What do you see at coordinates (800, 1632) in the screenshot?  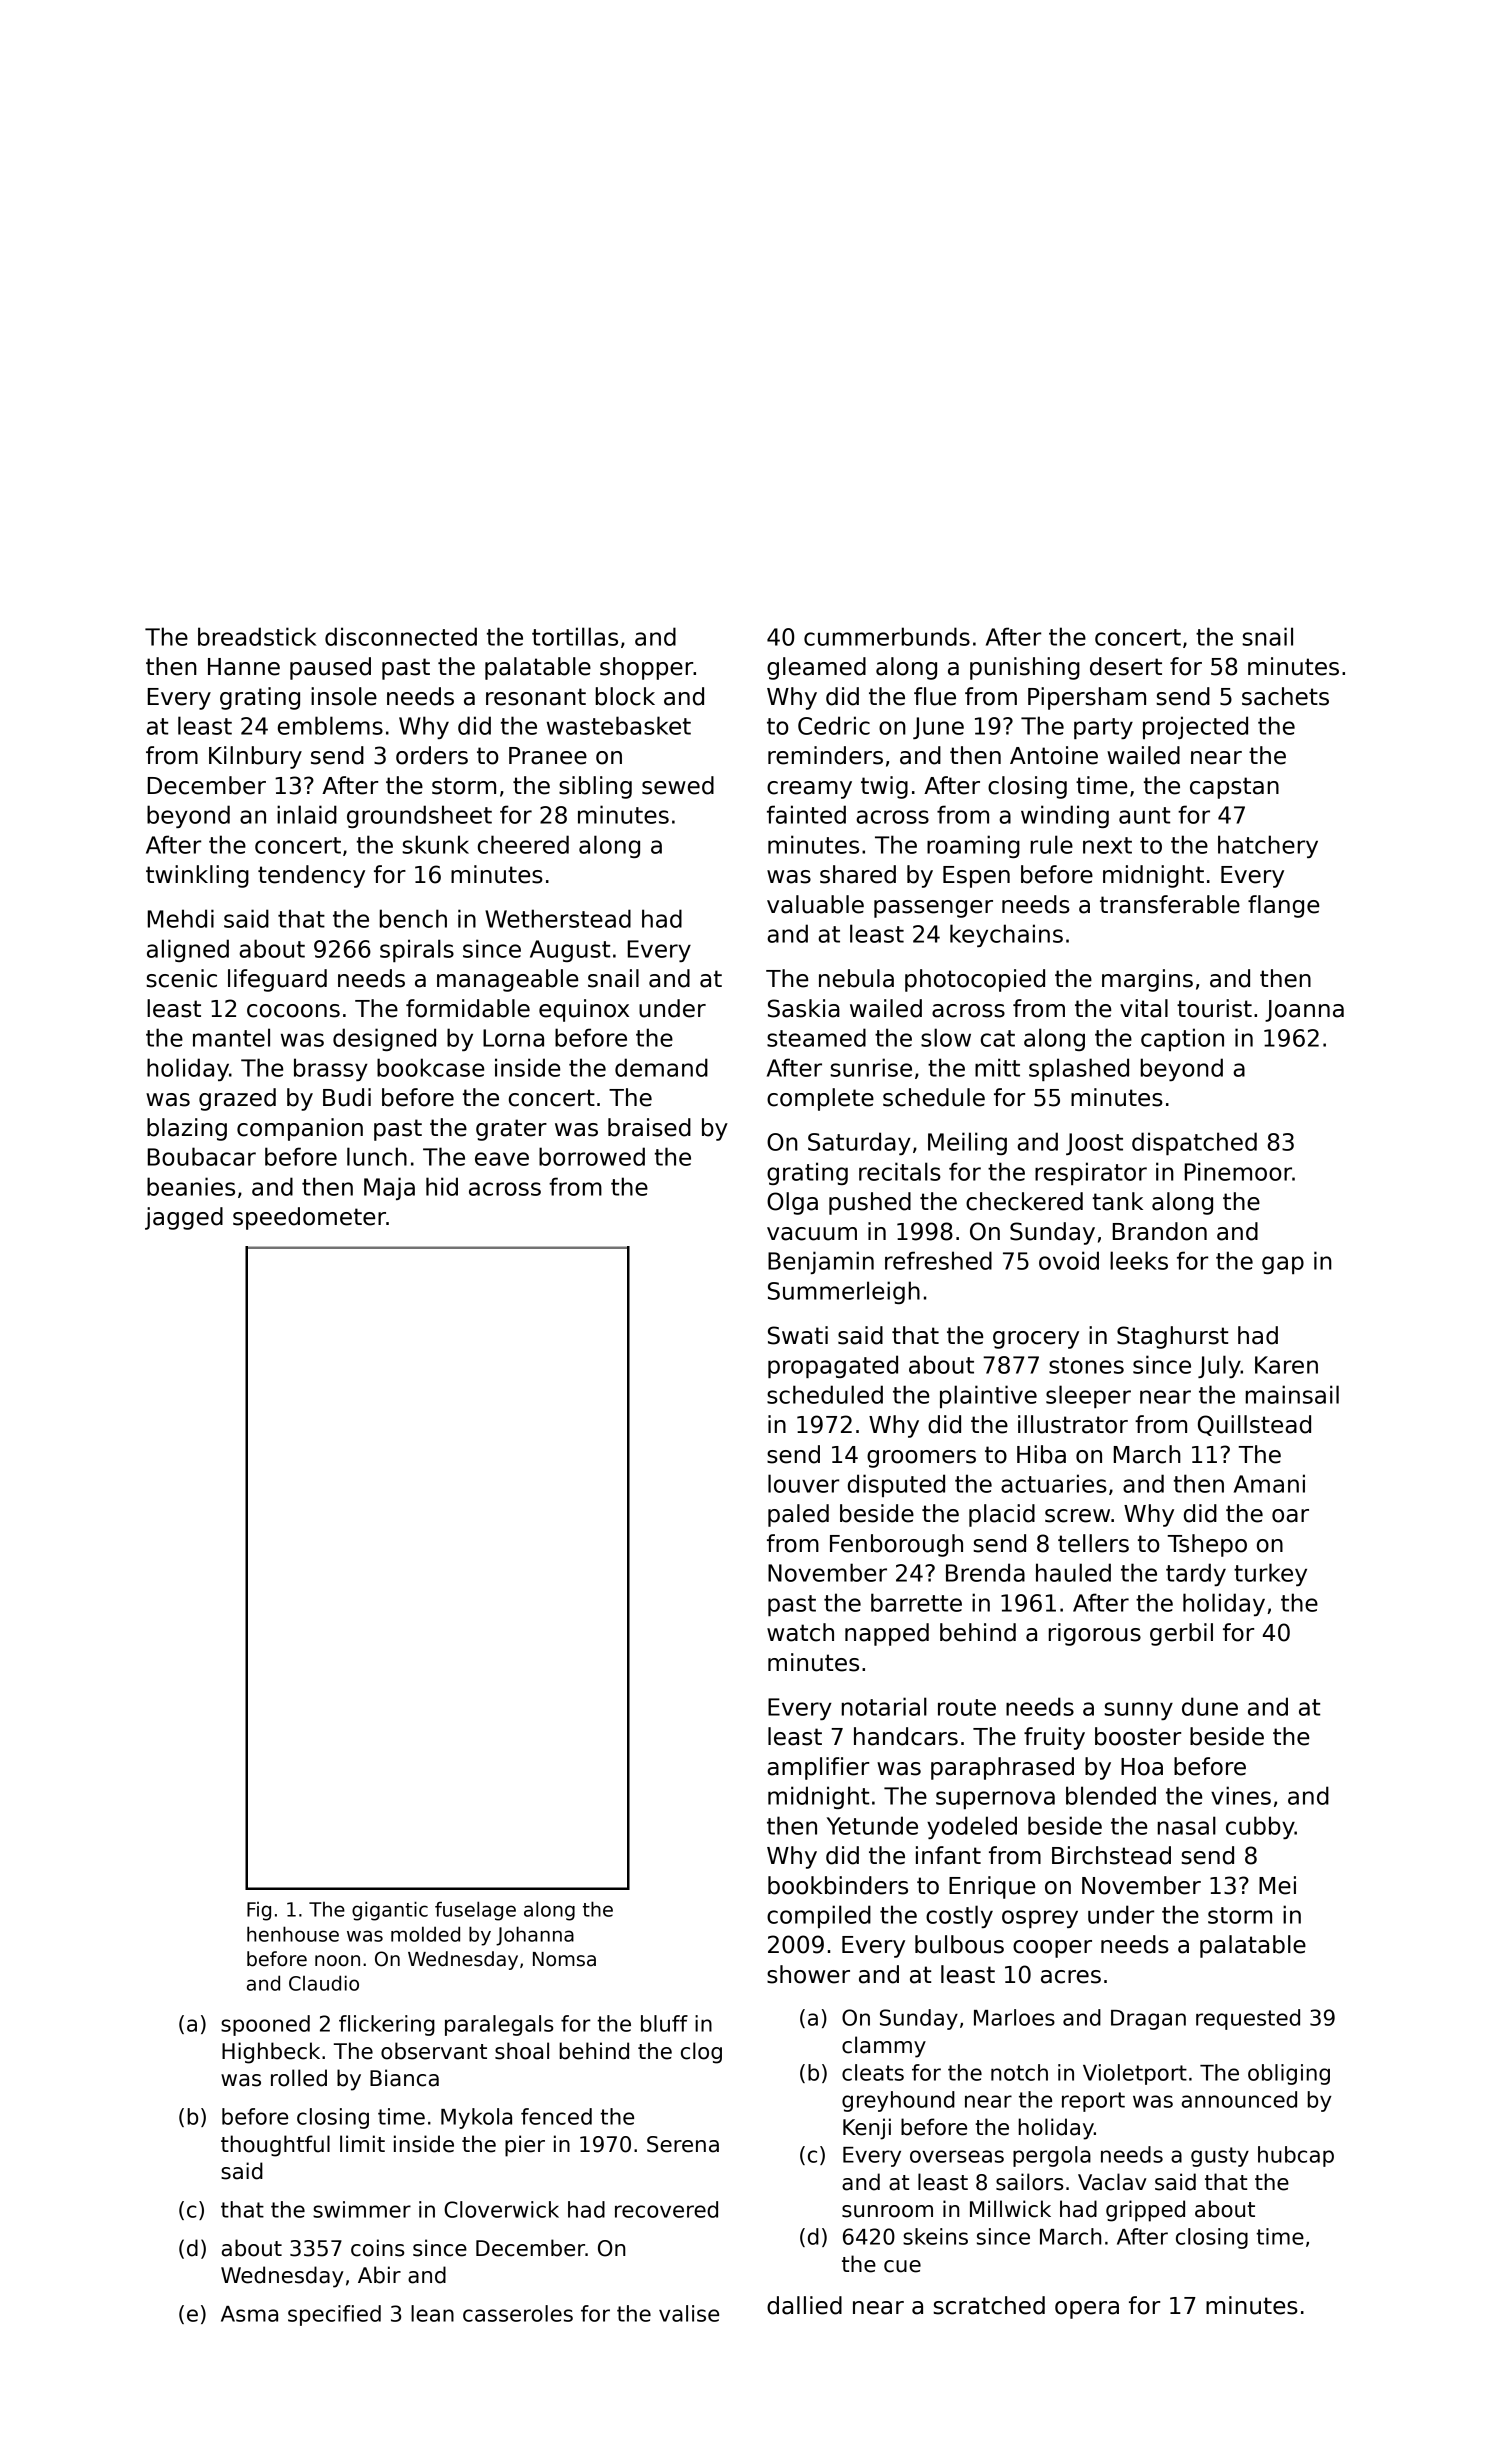 I see `watch` at bounding box center [800, 1632].
